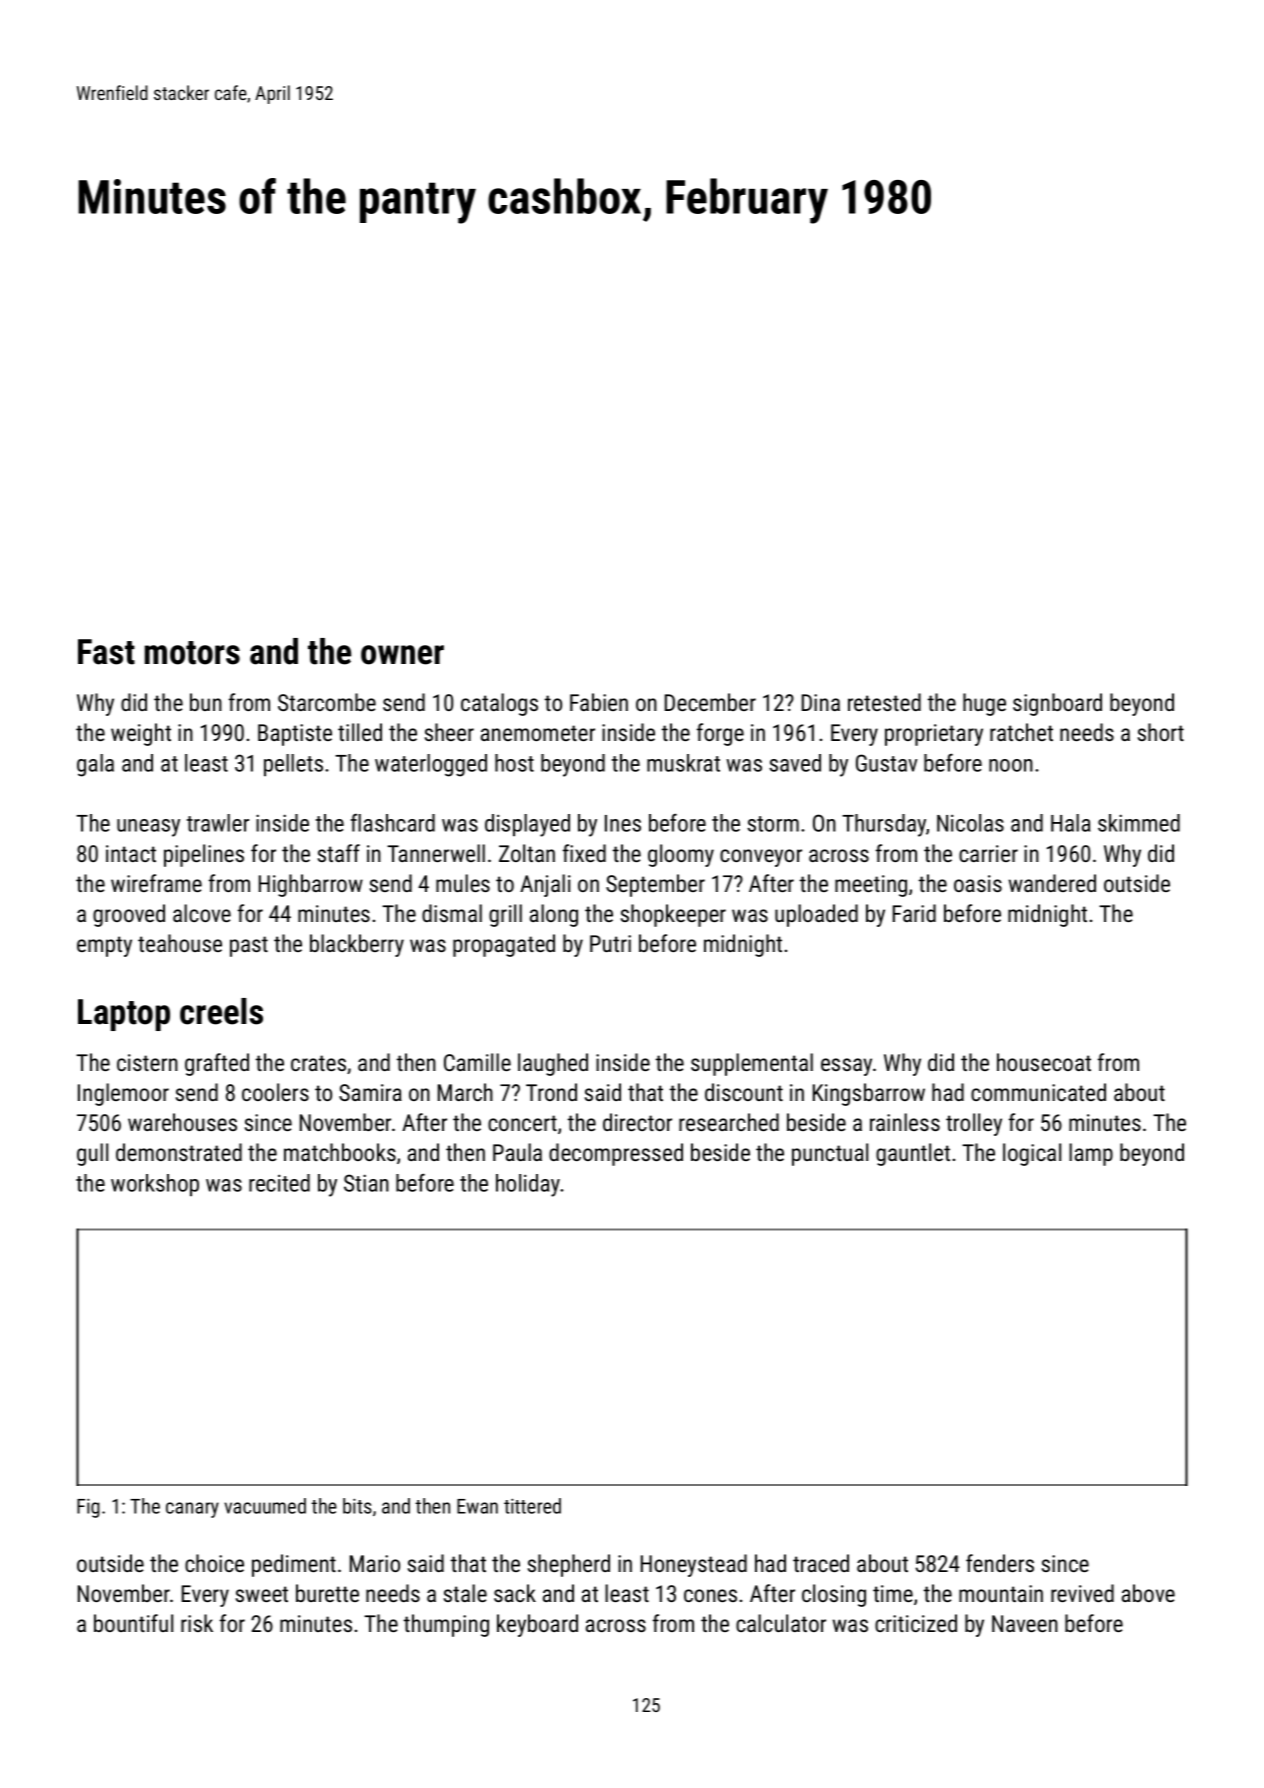 Image resolution: width=1264 pixels, height=1788 pixels. What do you see at coordinates (1057, 704) in the screenshot?
I see `signboard` at bounding box center [1057, 704].
